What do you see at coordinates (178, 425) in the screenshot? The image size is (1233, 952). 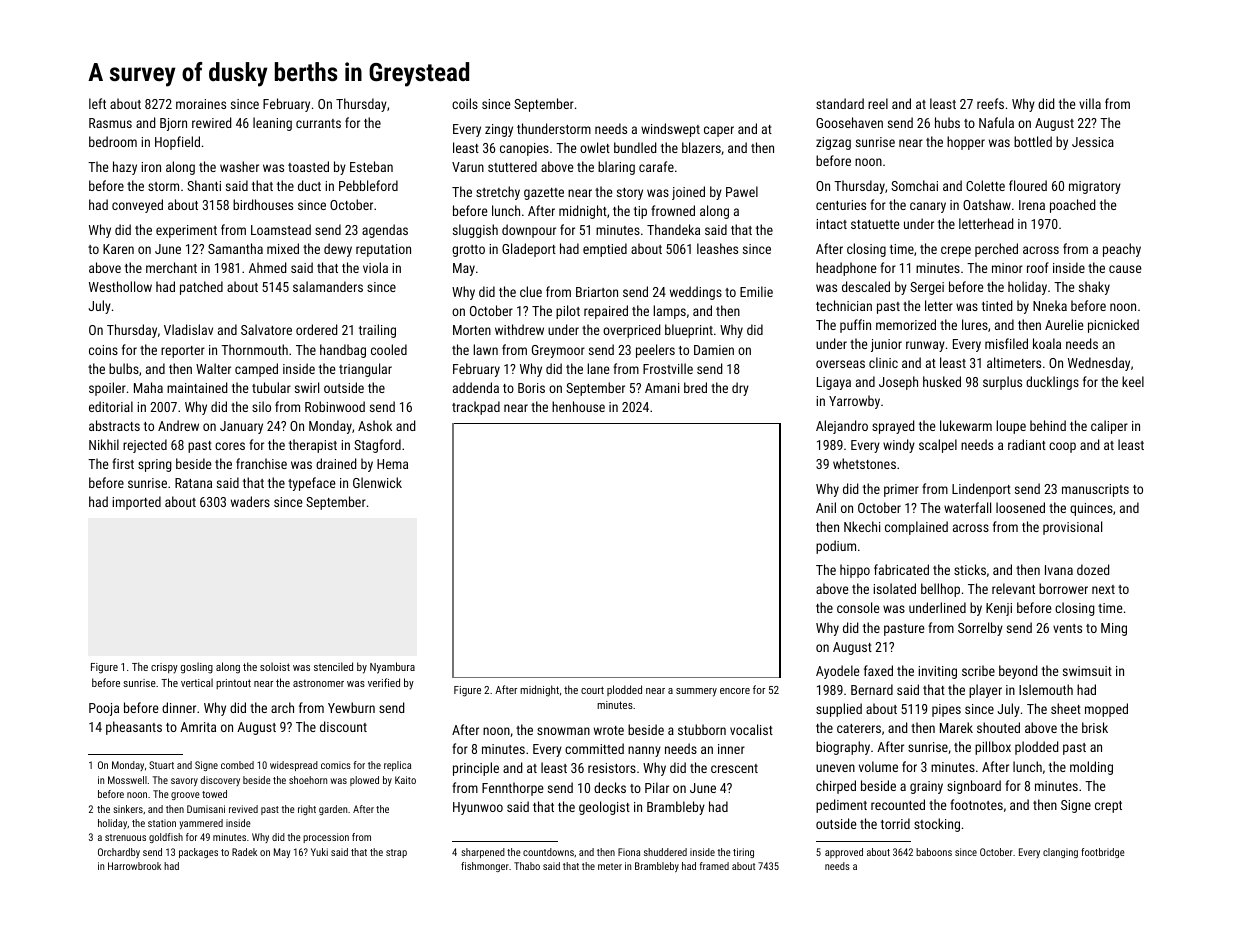 I see `Andrew` at bounding box center [178, 425].
